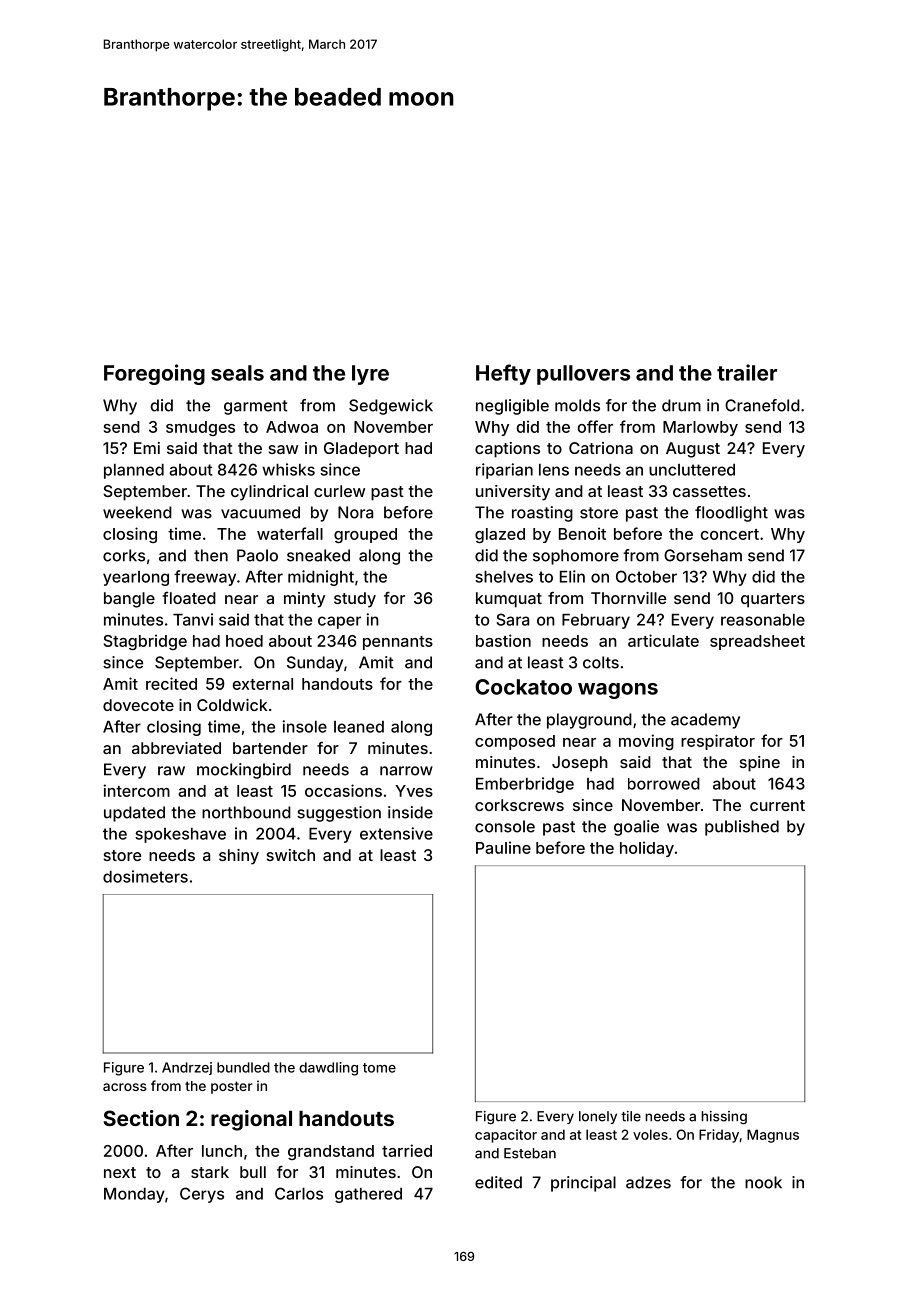 The width and height of the screenshot is (908, 1316). Describe the element at coordinates (291, 855) in the screenshot. I see `switch` at that location.
